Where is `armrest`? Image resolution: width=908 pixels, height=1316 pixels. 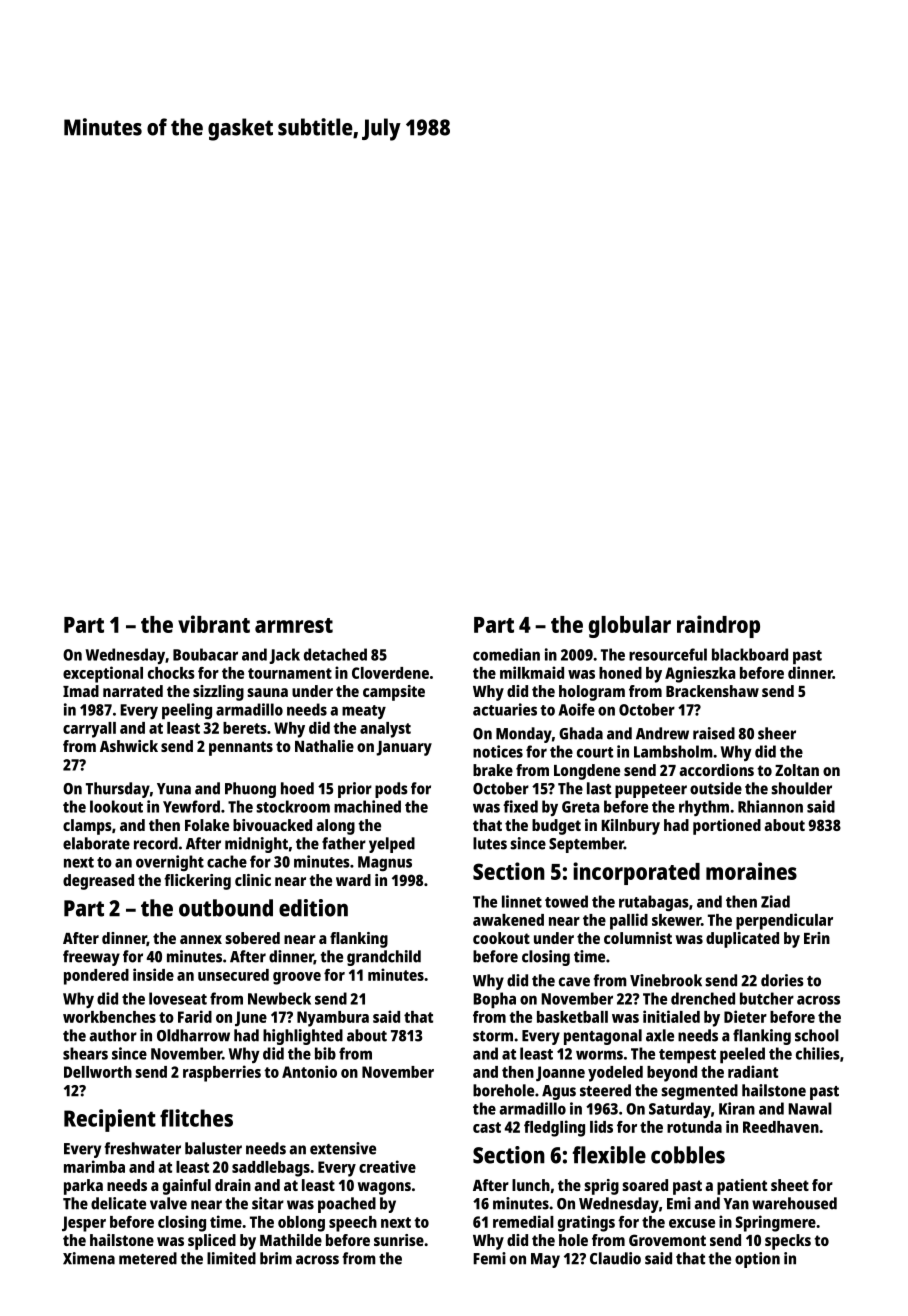 armrest is located at coordinates (294, 625).
